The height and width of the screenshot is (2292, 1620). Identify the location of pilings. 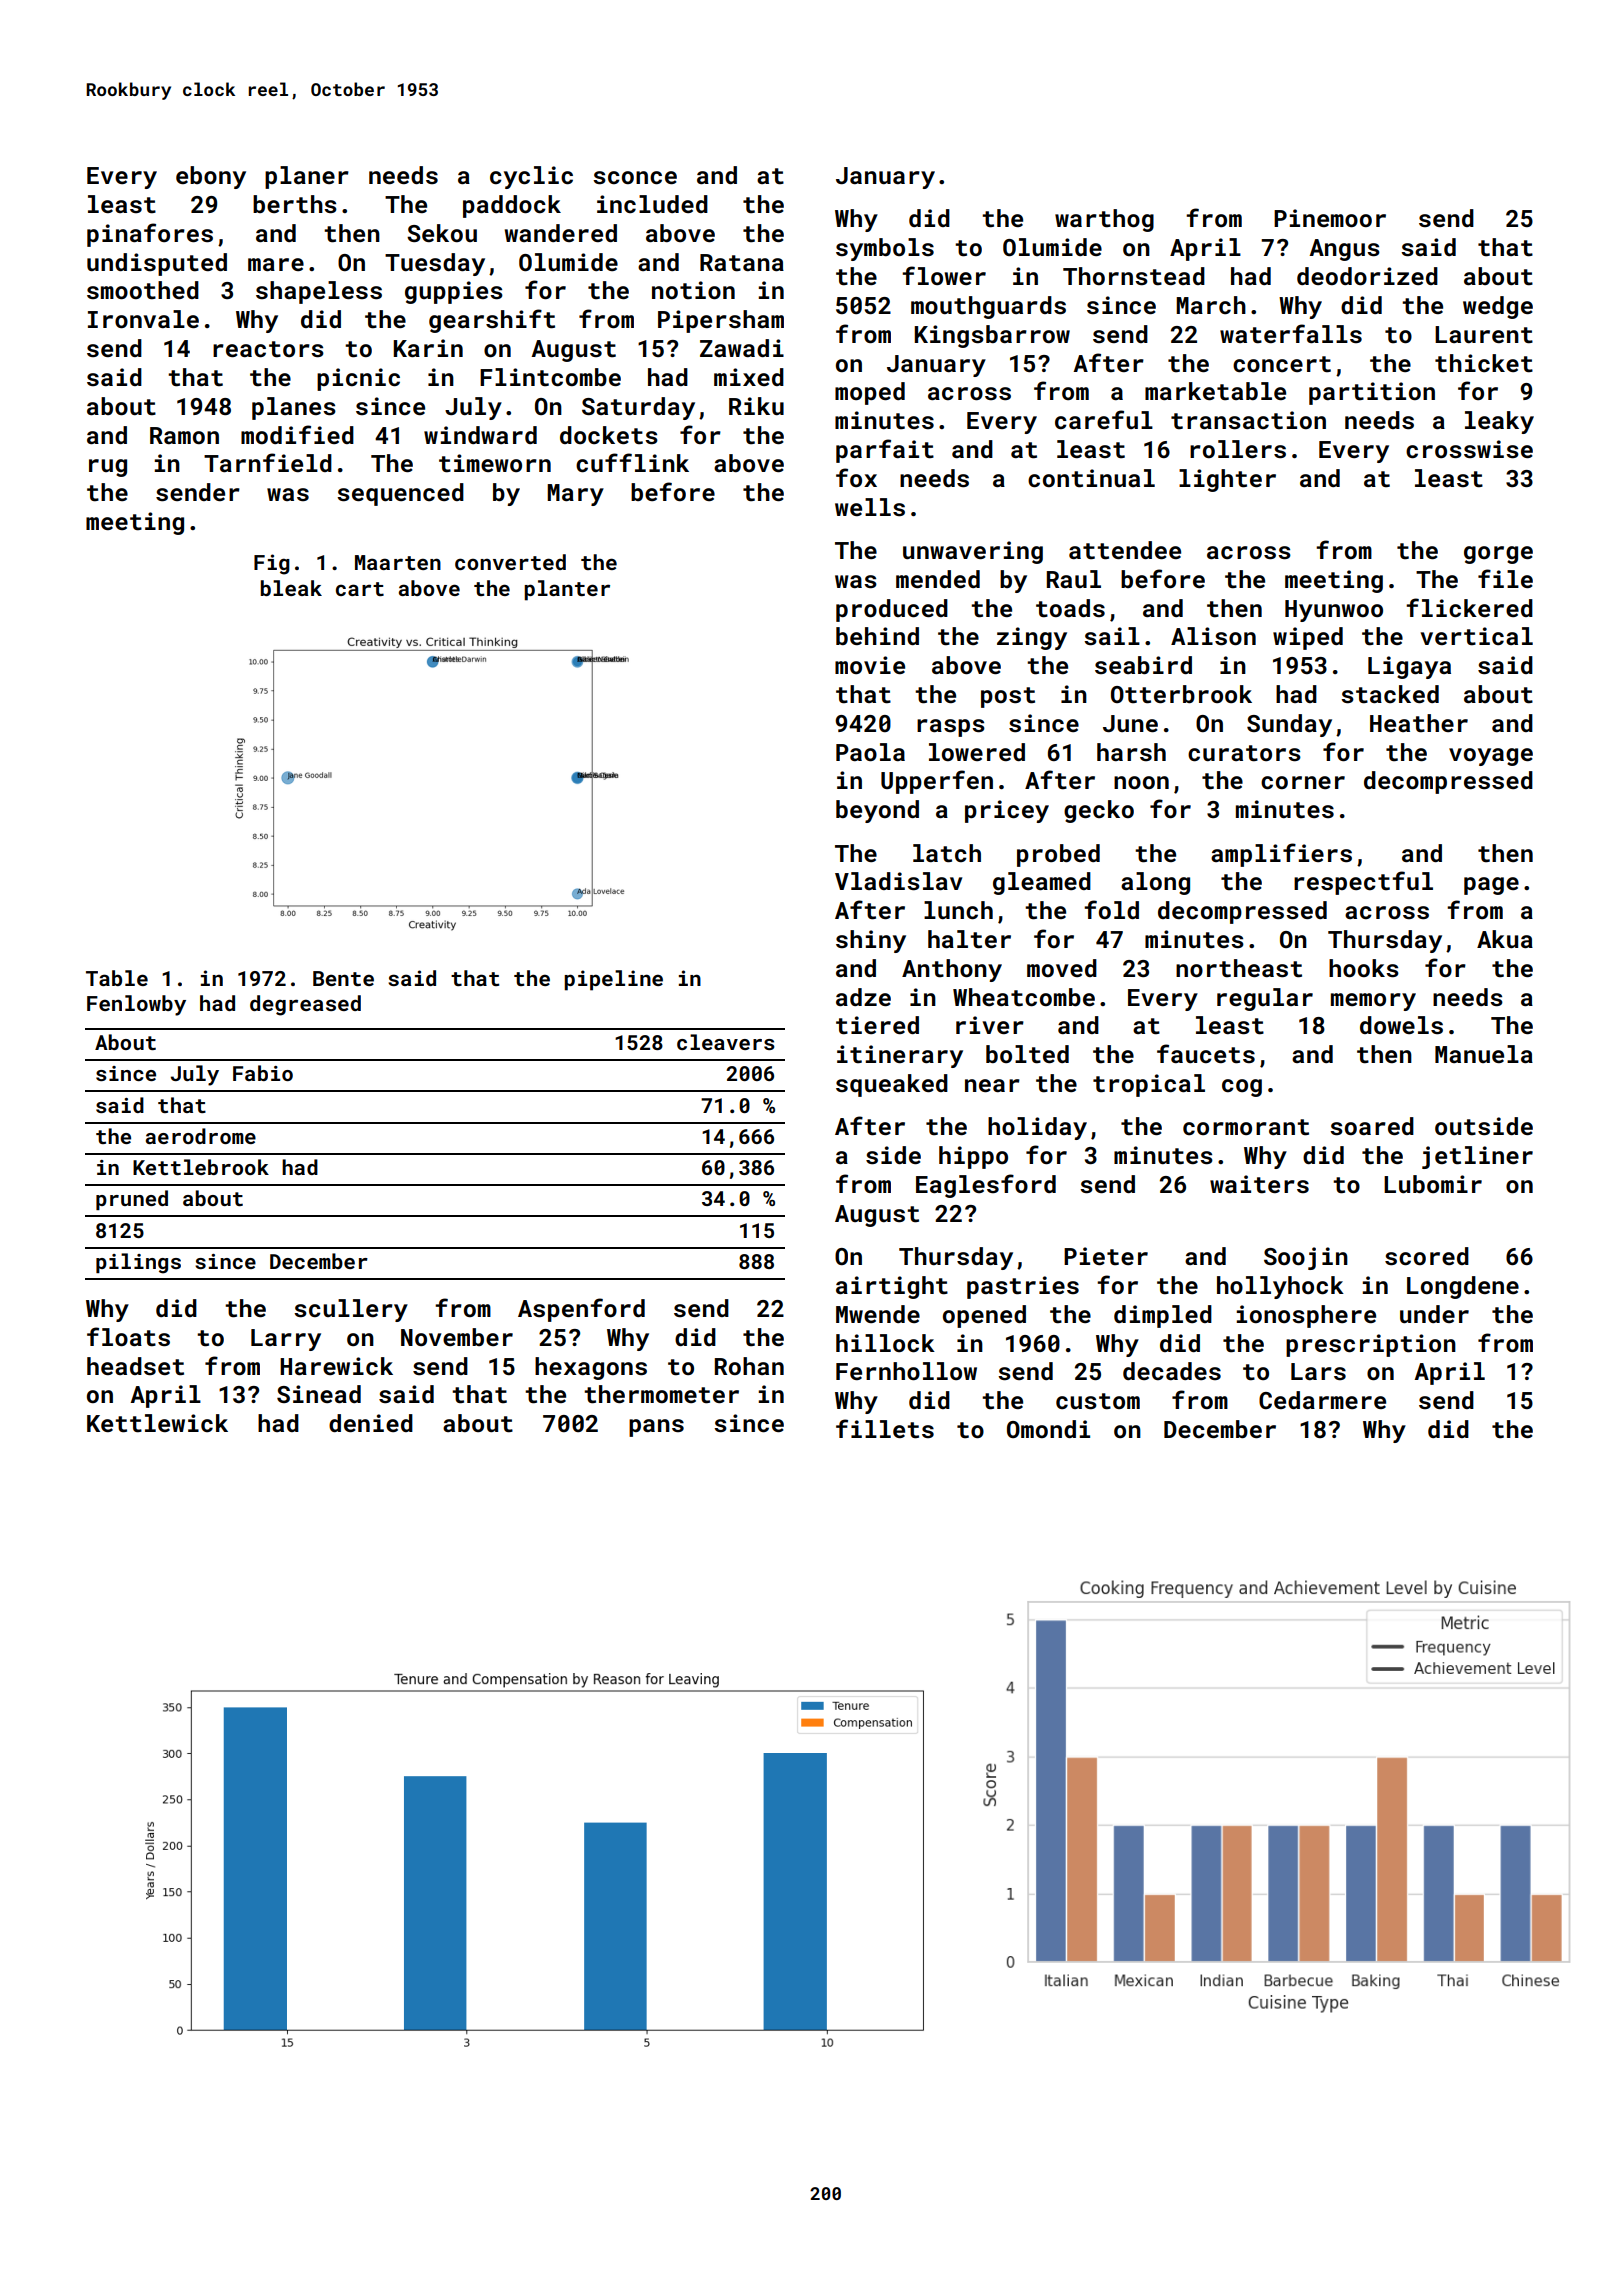
(138, 1263).
